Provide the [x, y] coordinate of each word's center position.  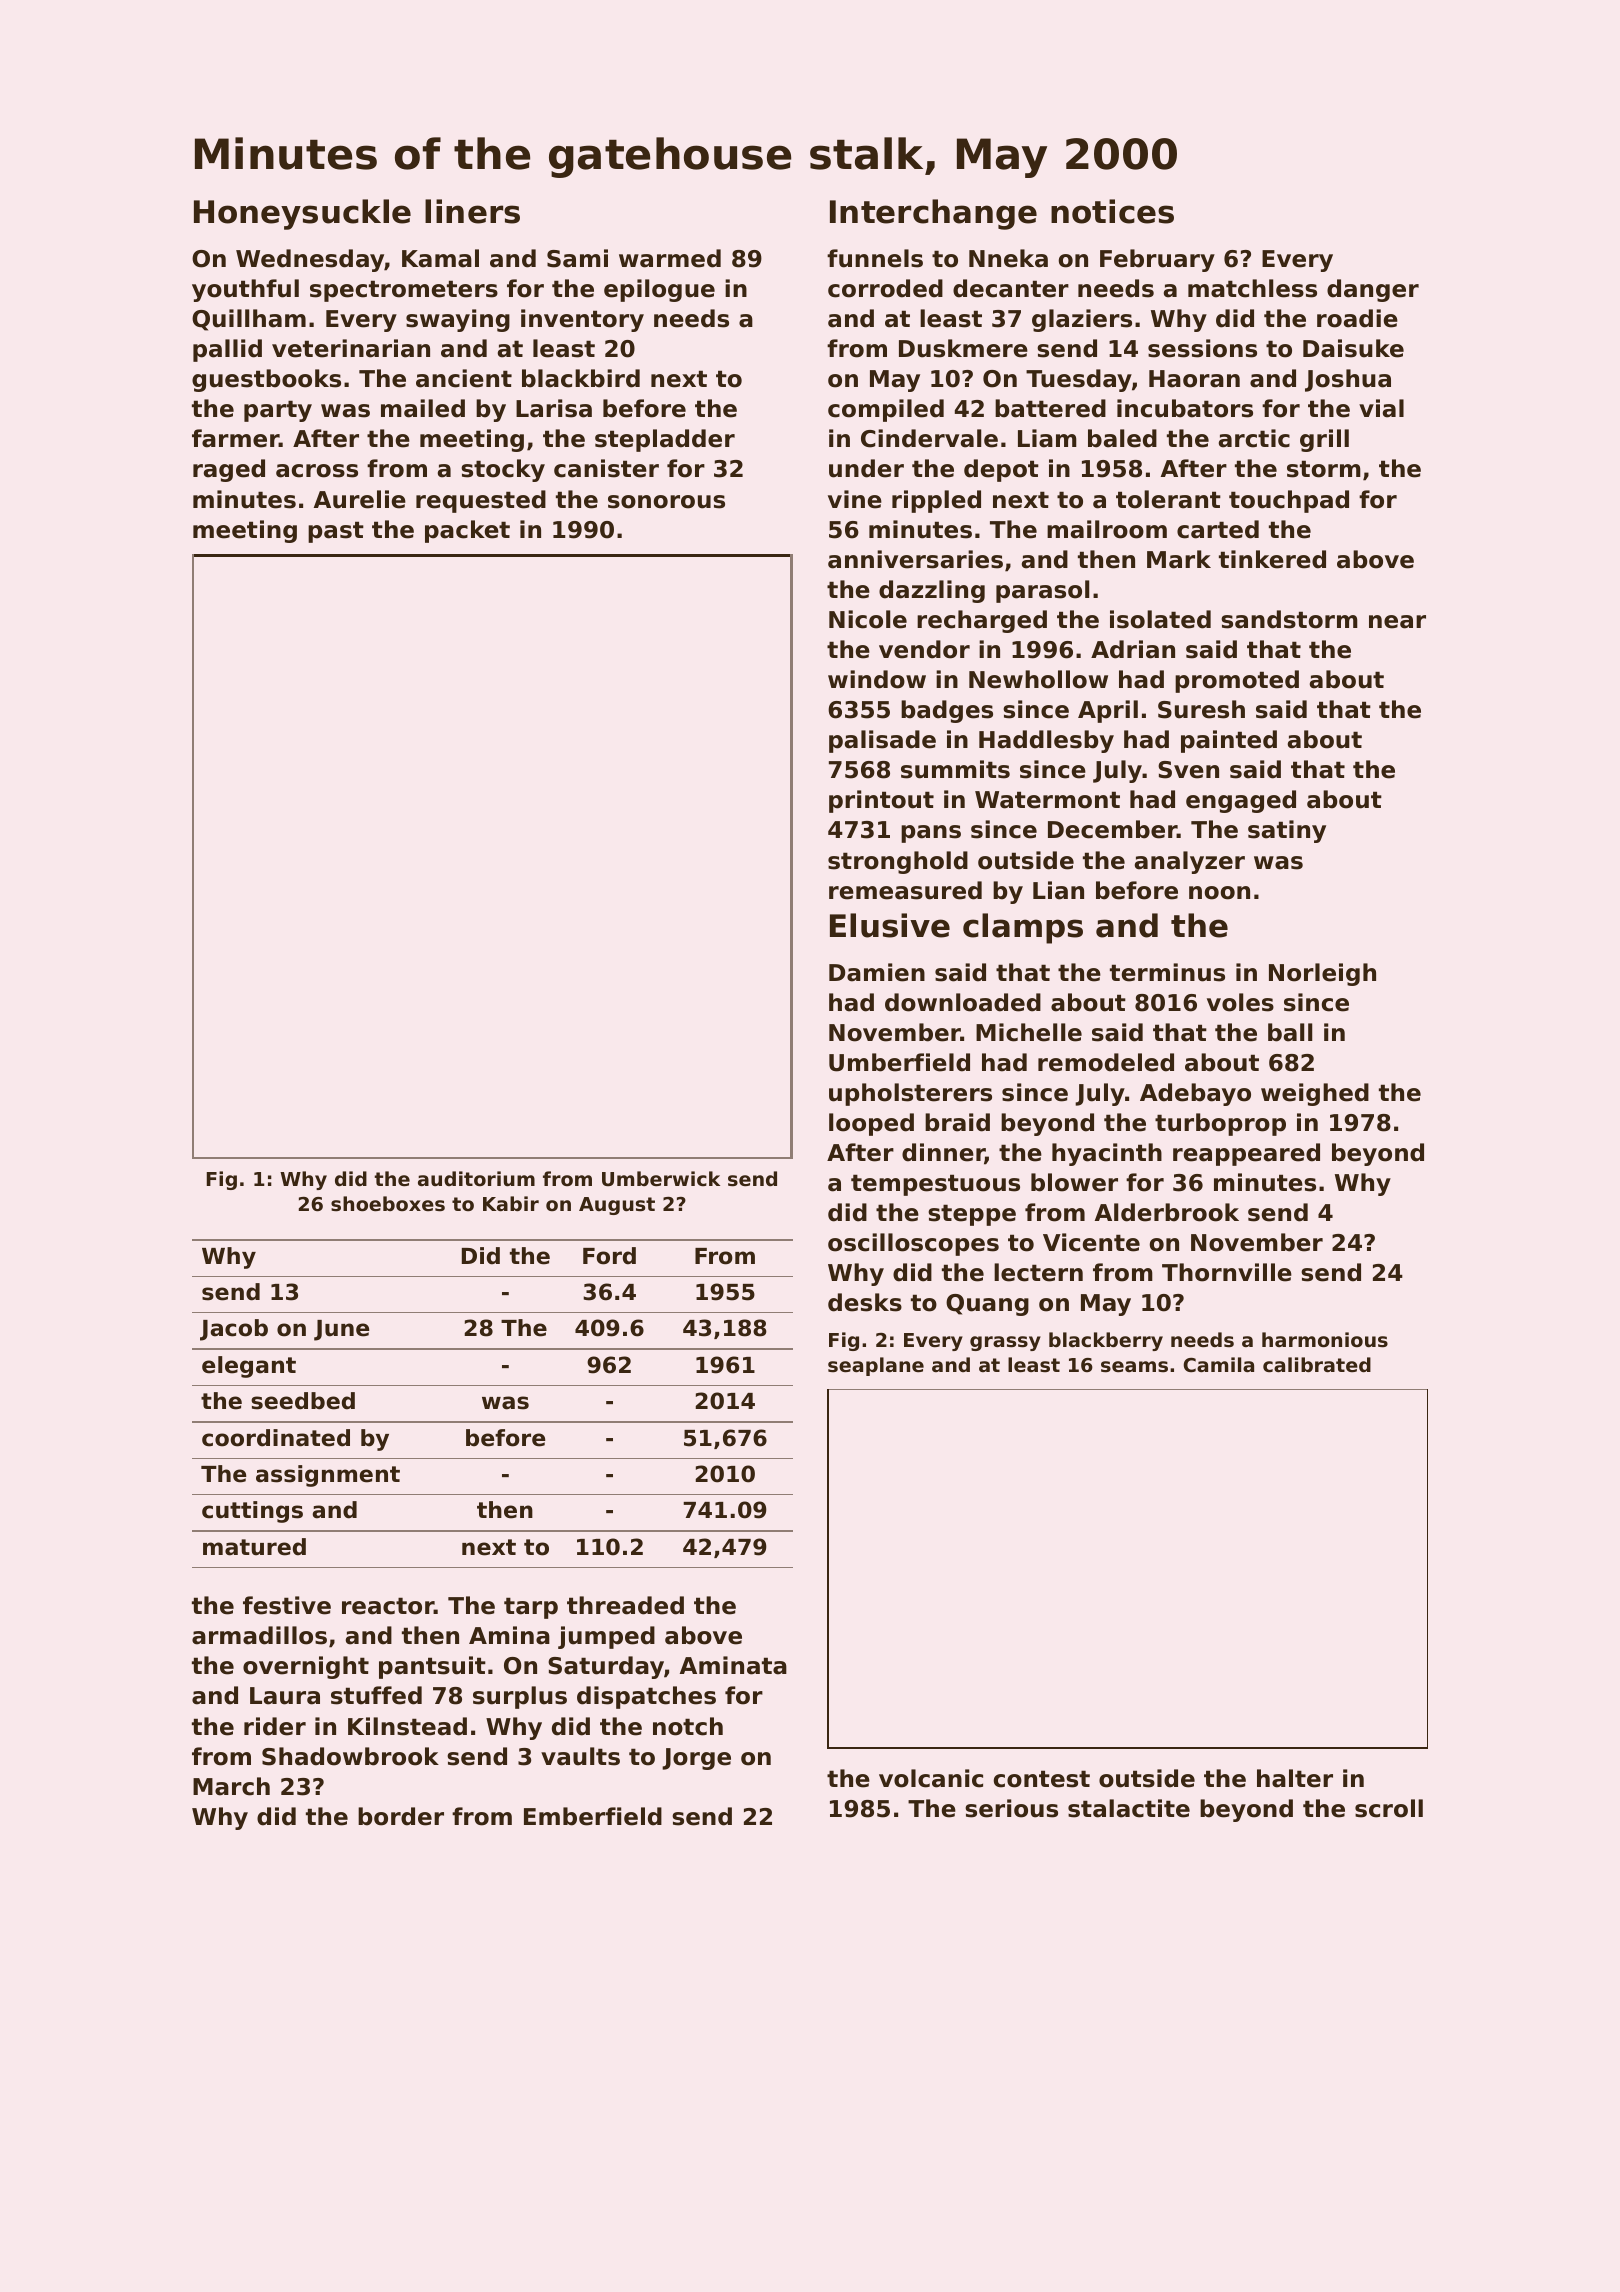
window [877, 679]
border [401, 1816]
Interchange [933, 214]
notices [1112, 211]
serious [1011, 1808]
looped [871, 1124]
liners [472, 211]
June [341, 1330]
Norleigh [1322, 974]
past [336, 532]
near [1397, 622]
